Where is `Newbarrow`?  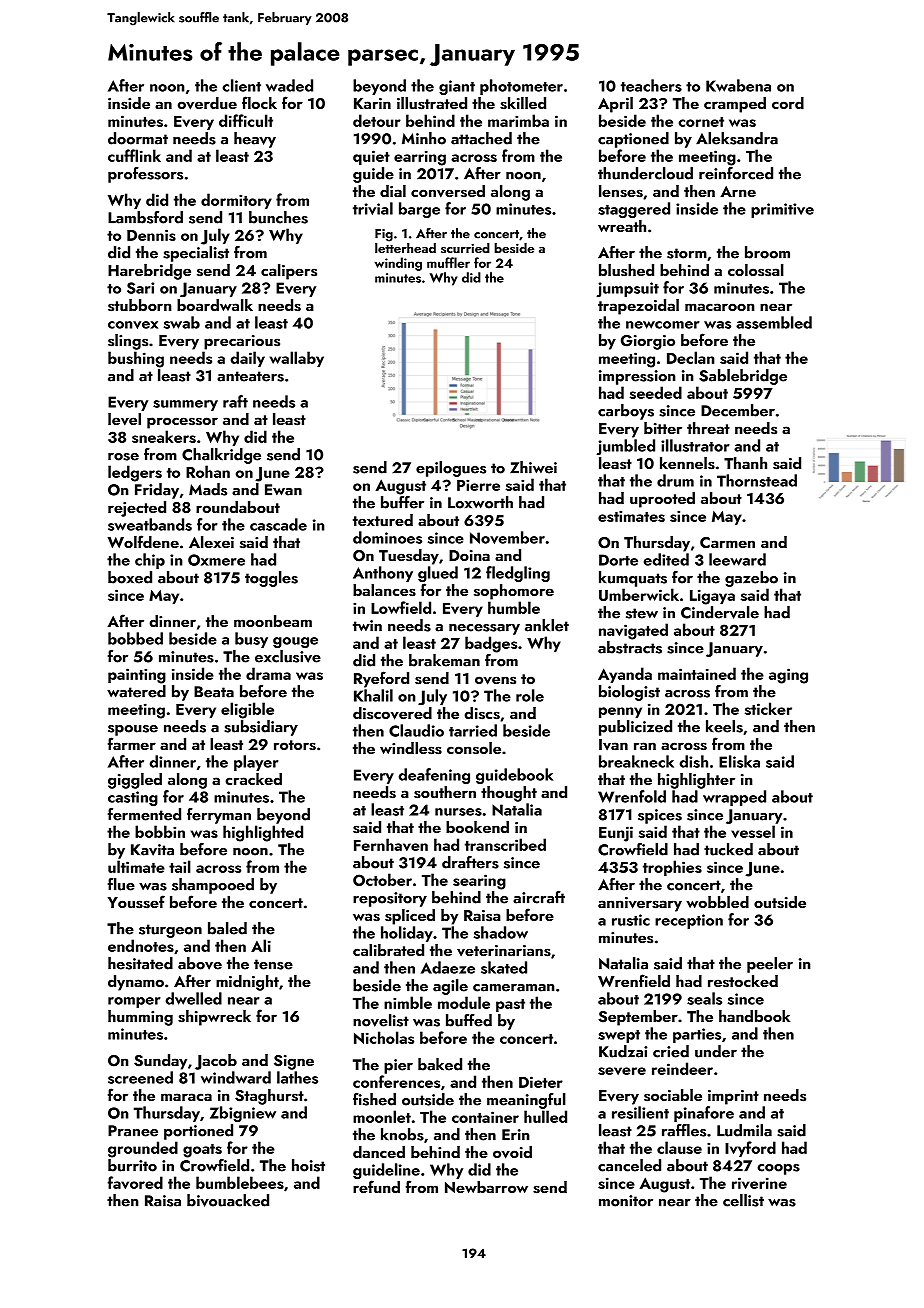
Newbarrow is located at coordinates (486, 1187).
